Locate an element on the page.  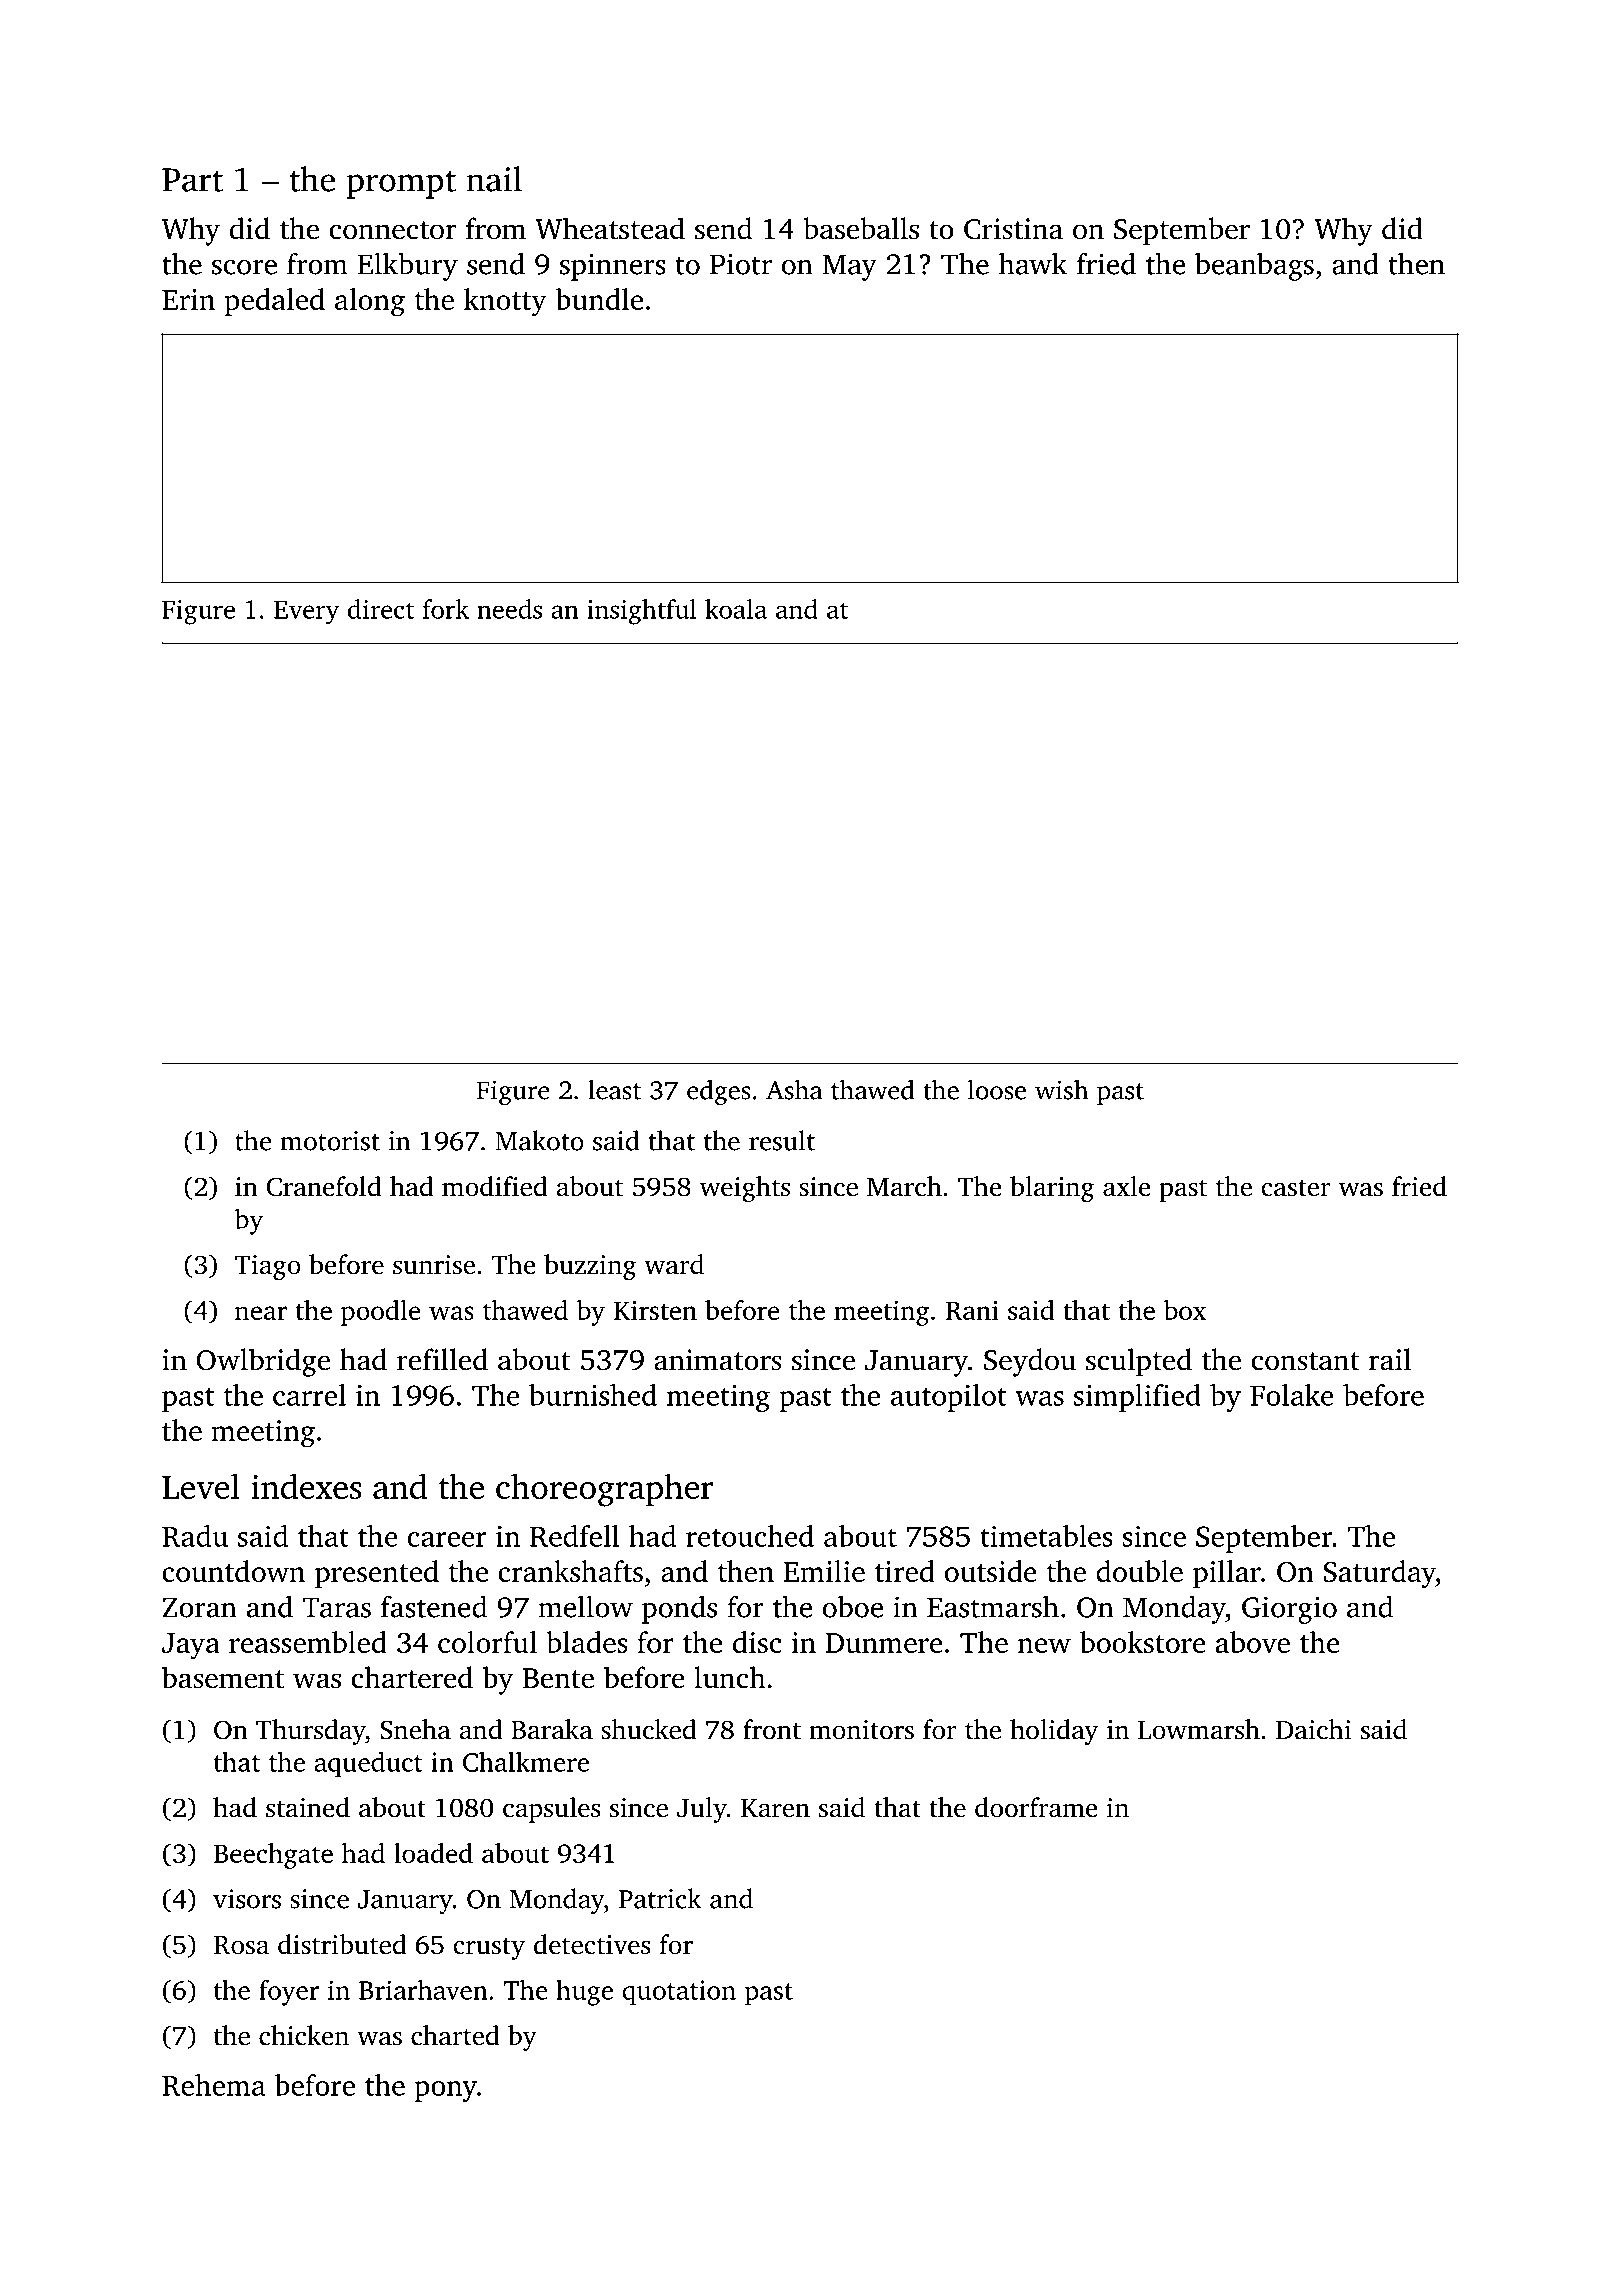
beanbags is located at coordinates (1254, 266).
